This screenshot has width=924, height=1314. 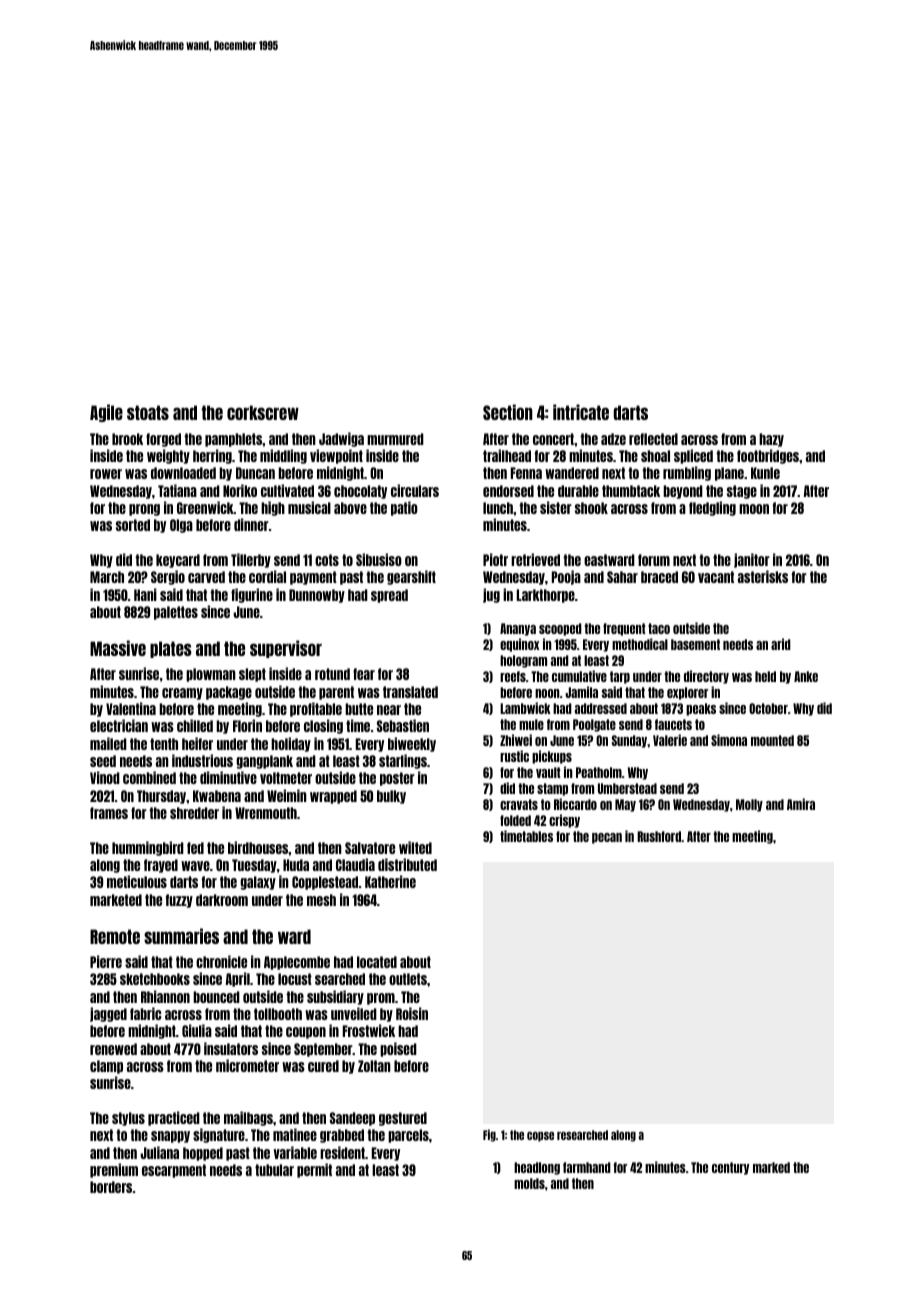 I want to click on Molly, so click(x=749, y=805).
